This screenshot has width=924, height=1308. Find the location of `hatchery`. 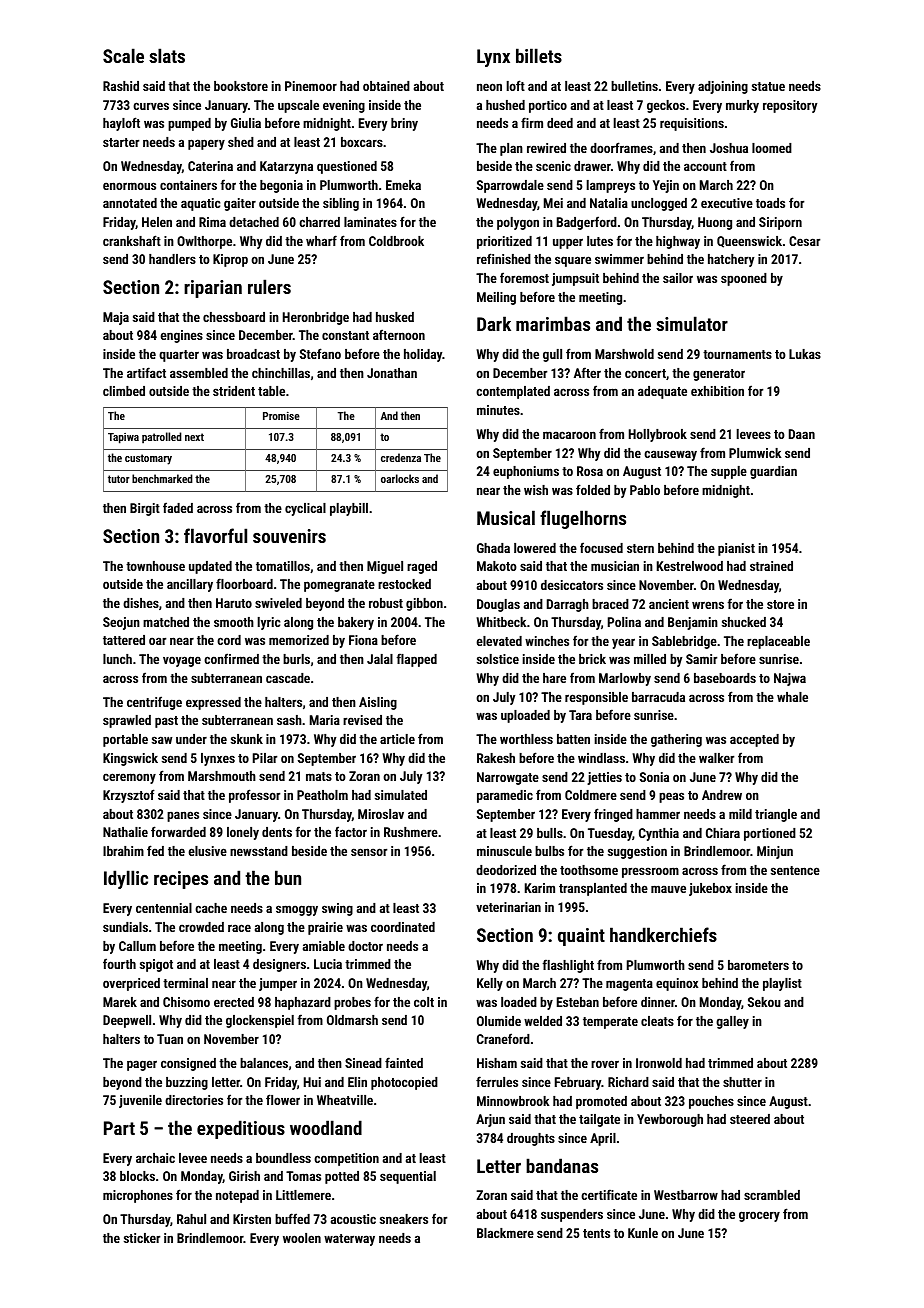

hatchery is located at coordinates (731, 260).
